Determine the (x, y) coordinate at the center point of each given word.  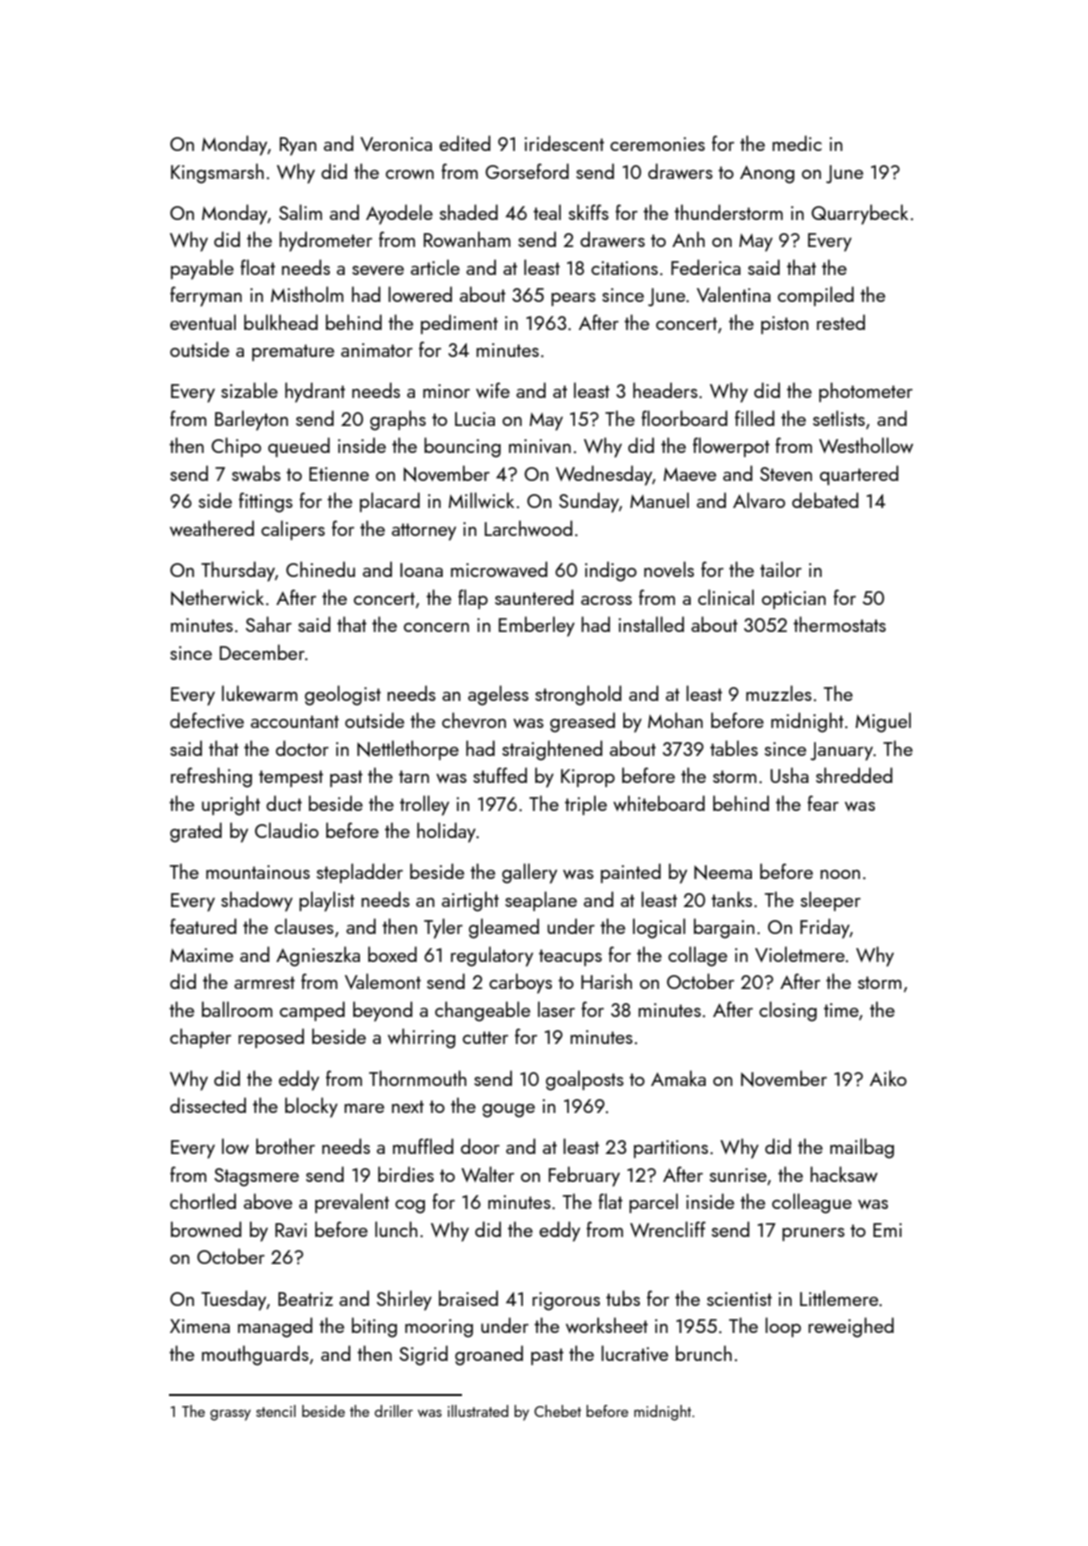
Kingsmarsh (217, 173)
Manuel (659, 500)
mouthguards (255, 1355)
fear (823, 803)
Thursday (238, 571)
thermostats (839, 624)
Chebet (557, 1411)
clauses (304, 926)
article (435, 267)
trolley (424, 805)
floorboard (684, 418)
